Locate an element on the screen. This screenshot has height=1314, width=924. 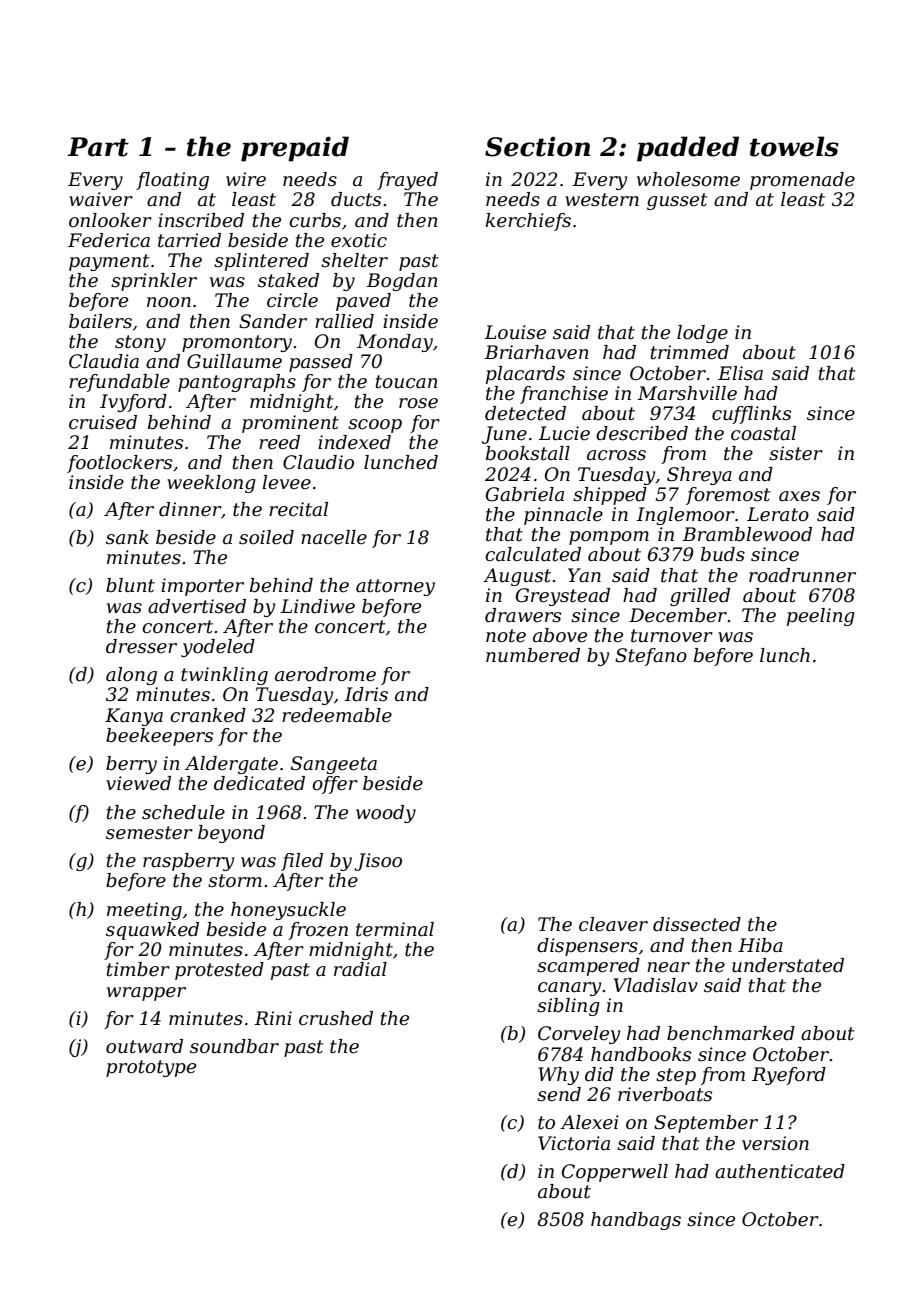
frayed is located at coordinates (407, 181).
